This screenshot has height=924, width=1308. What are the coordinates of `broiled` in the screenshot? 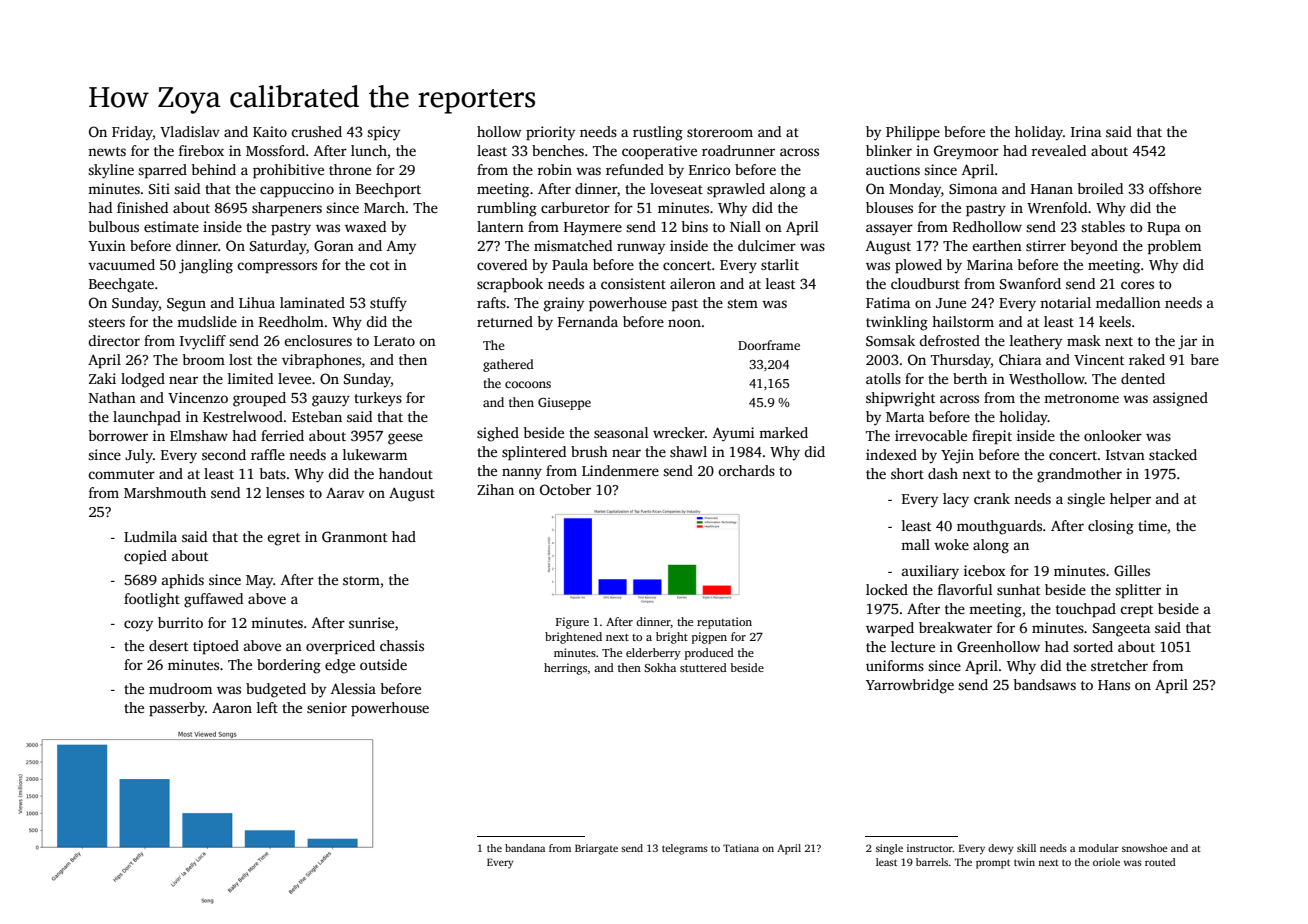 It's located at (1100, 188).
